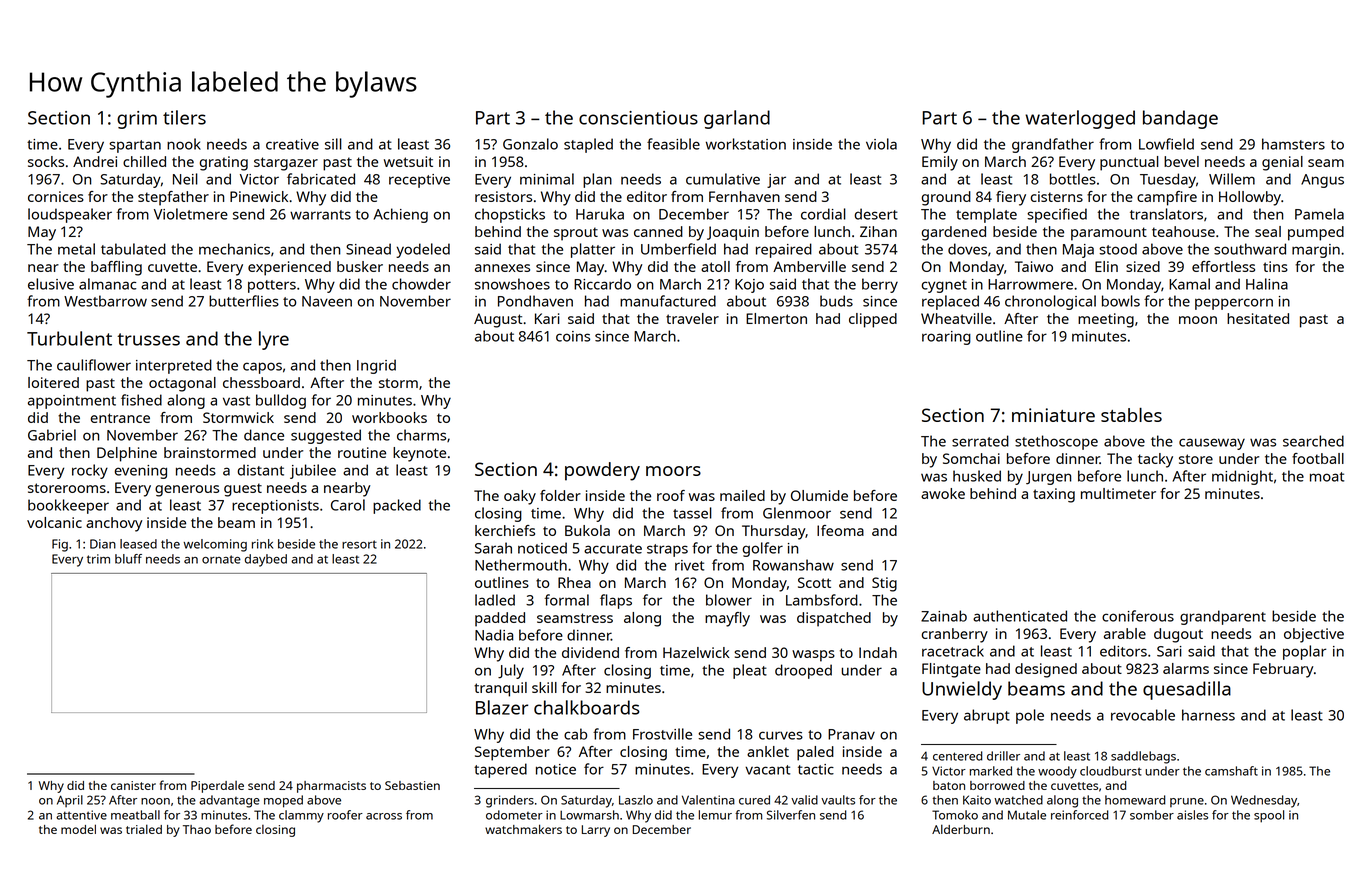  What do you see at coordinates (362, 452) in the image?
I see `routine` at bounding box center [362, 452].
